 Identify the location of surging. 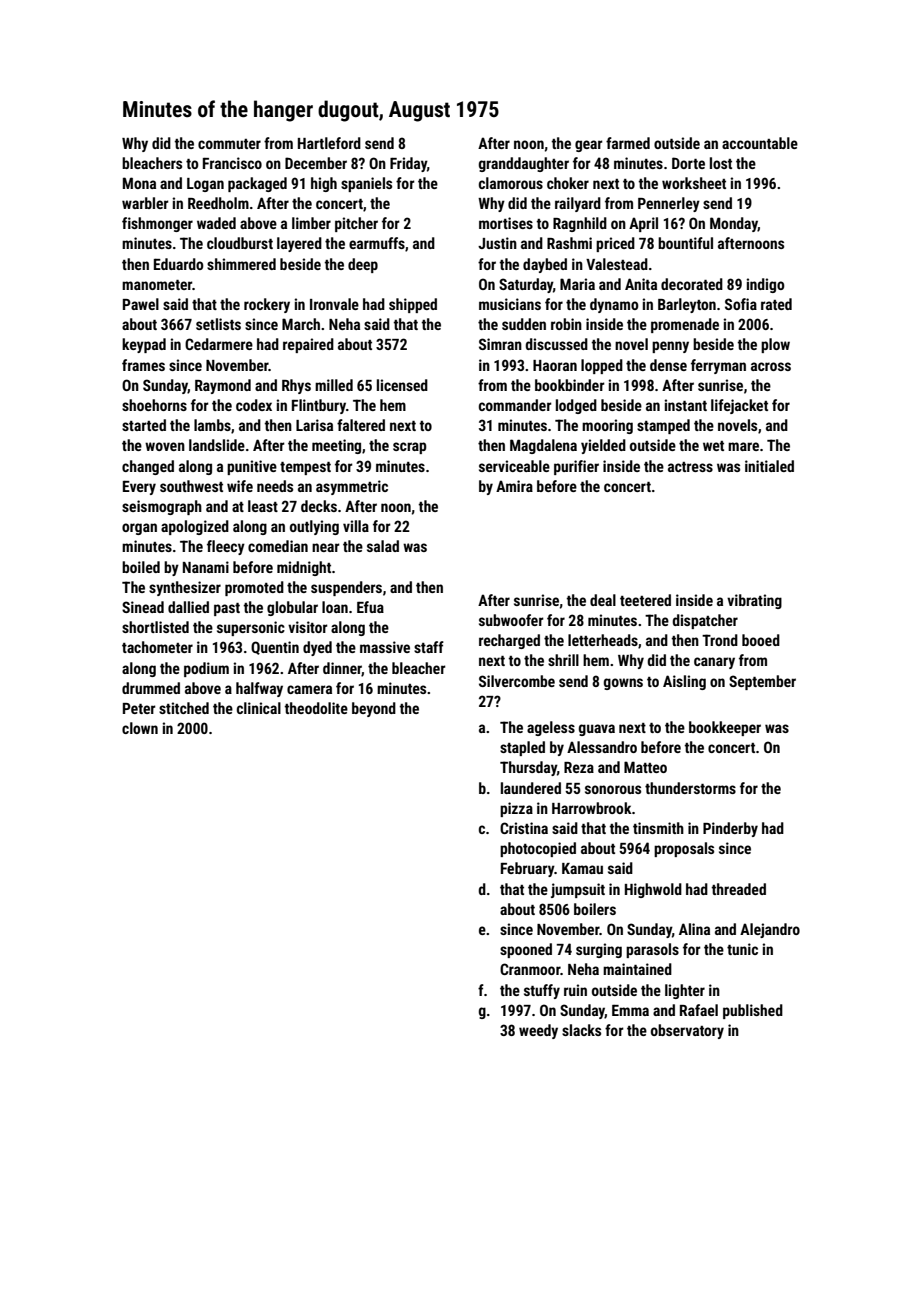
(599, 950).
